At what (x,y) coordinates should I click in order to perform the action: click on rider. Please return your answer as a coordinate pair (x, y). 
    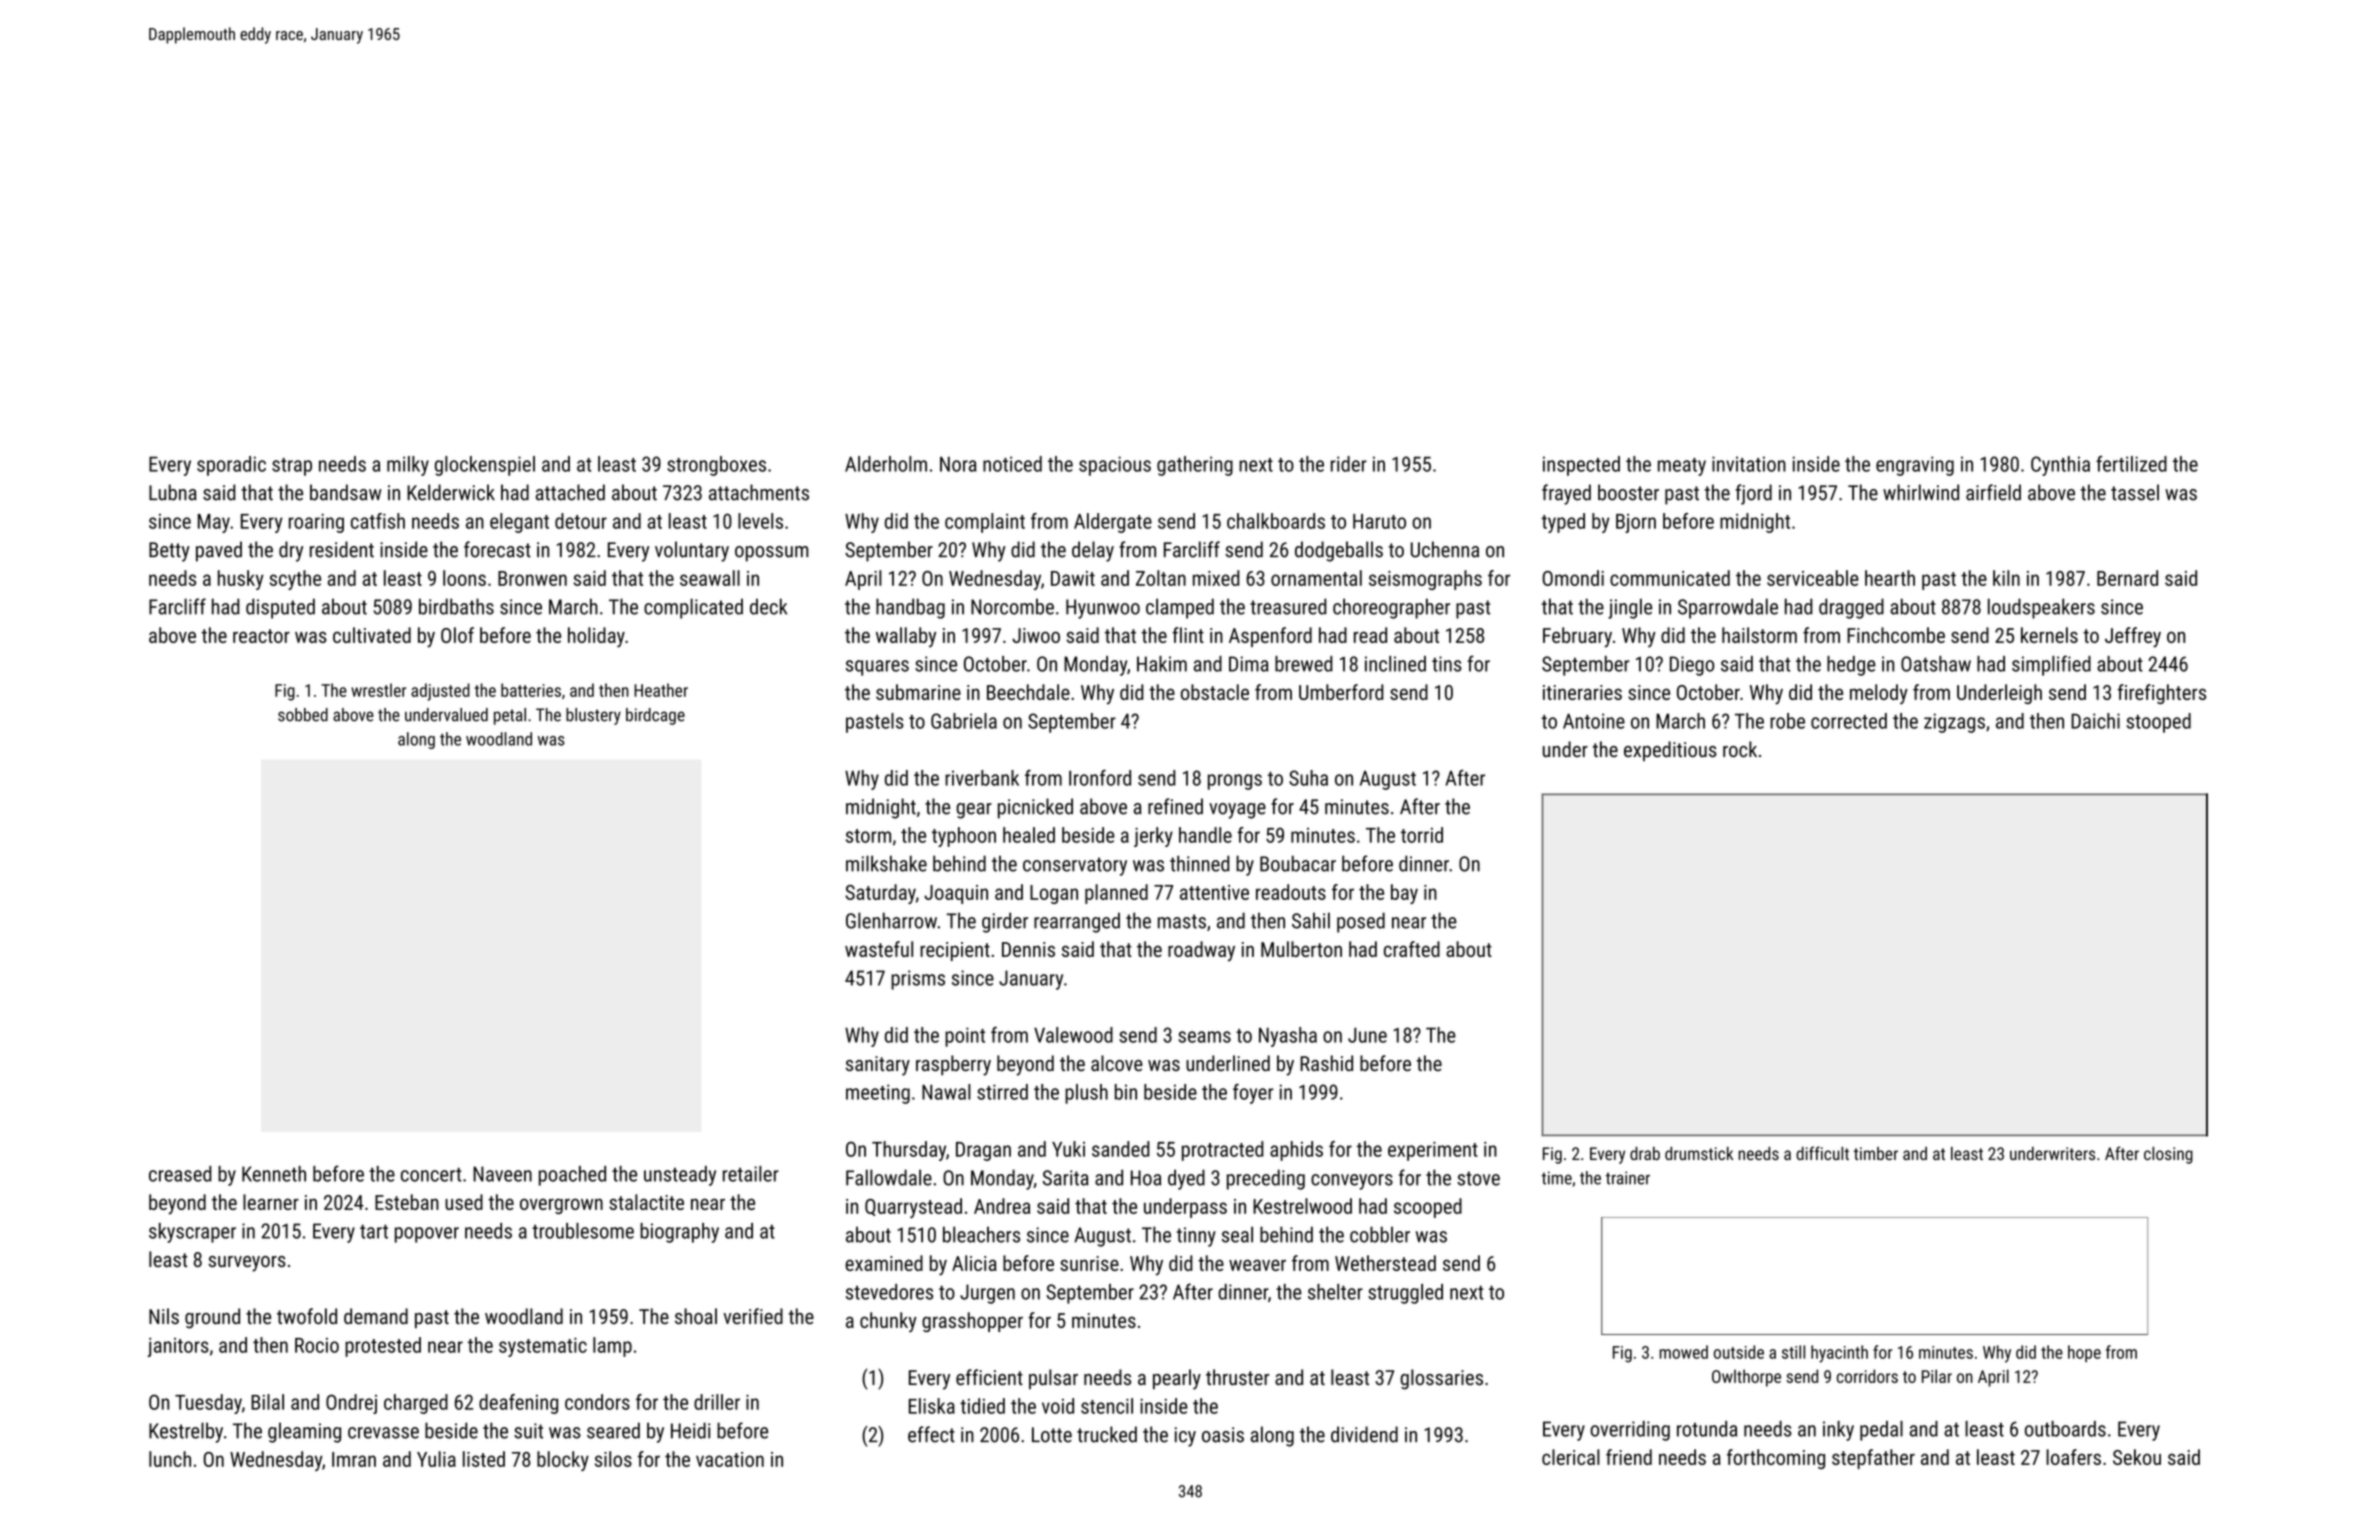
    Looking at the image, I should click on (1349, 464).
